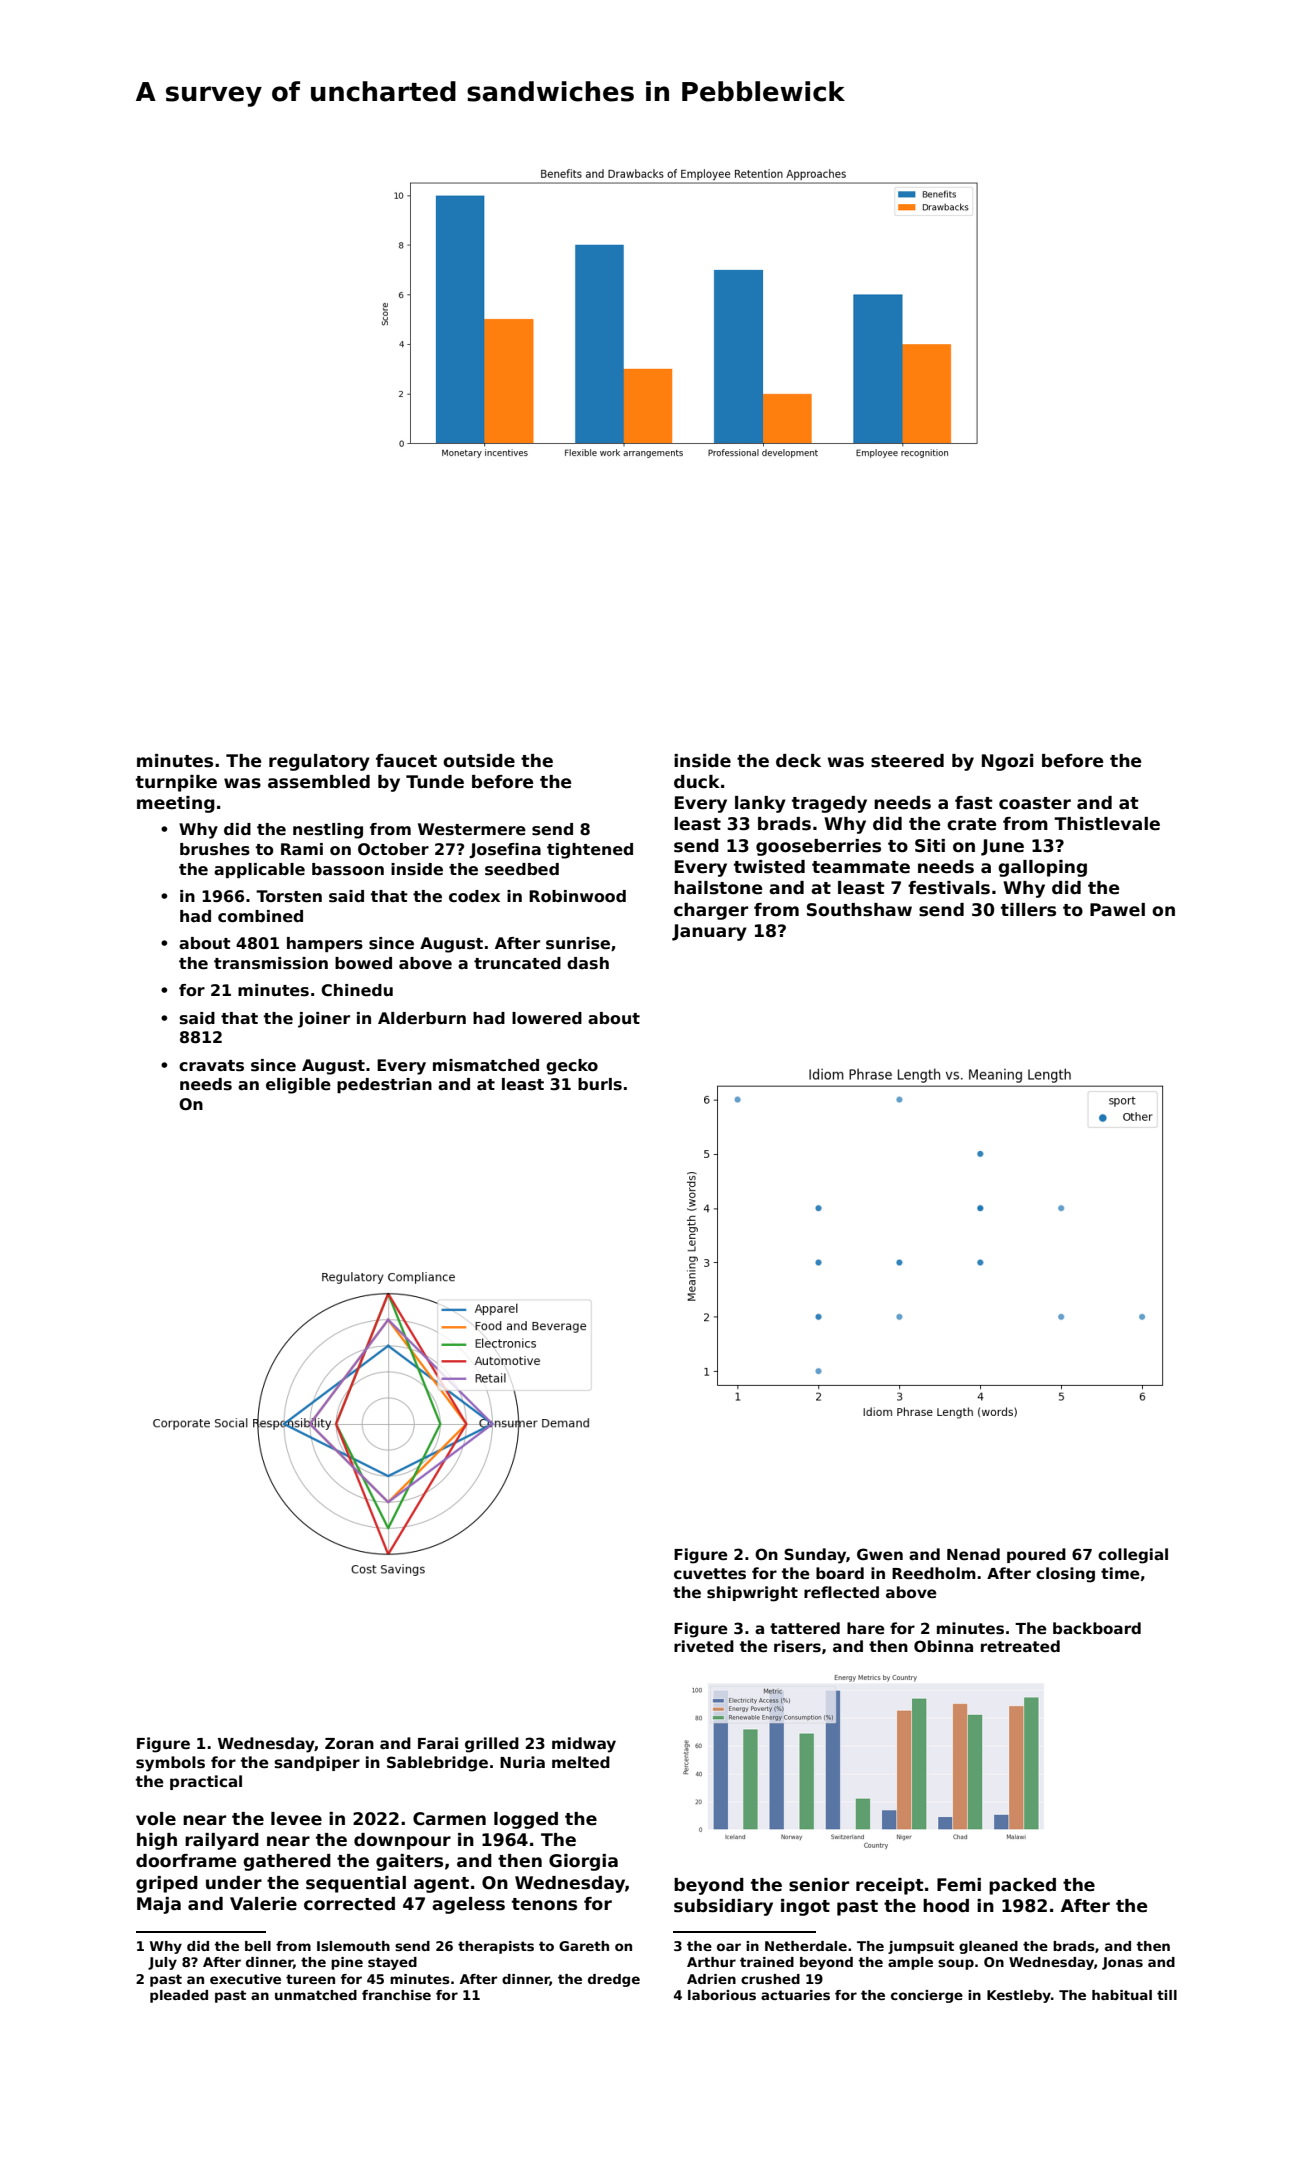 The height and width of the screenshot is (2165, 1315). Describe the element at coordinates (577, 896) in the screenshot. I see `Robinwood` at that location.
